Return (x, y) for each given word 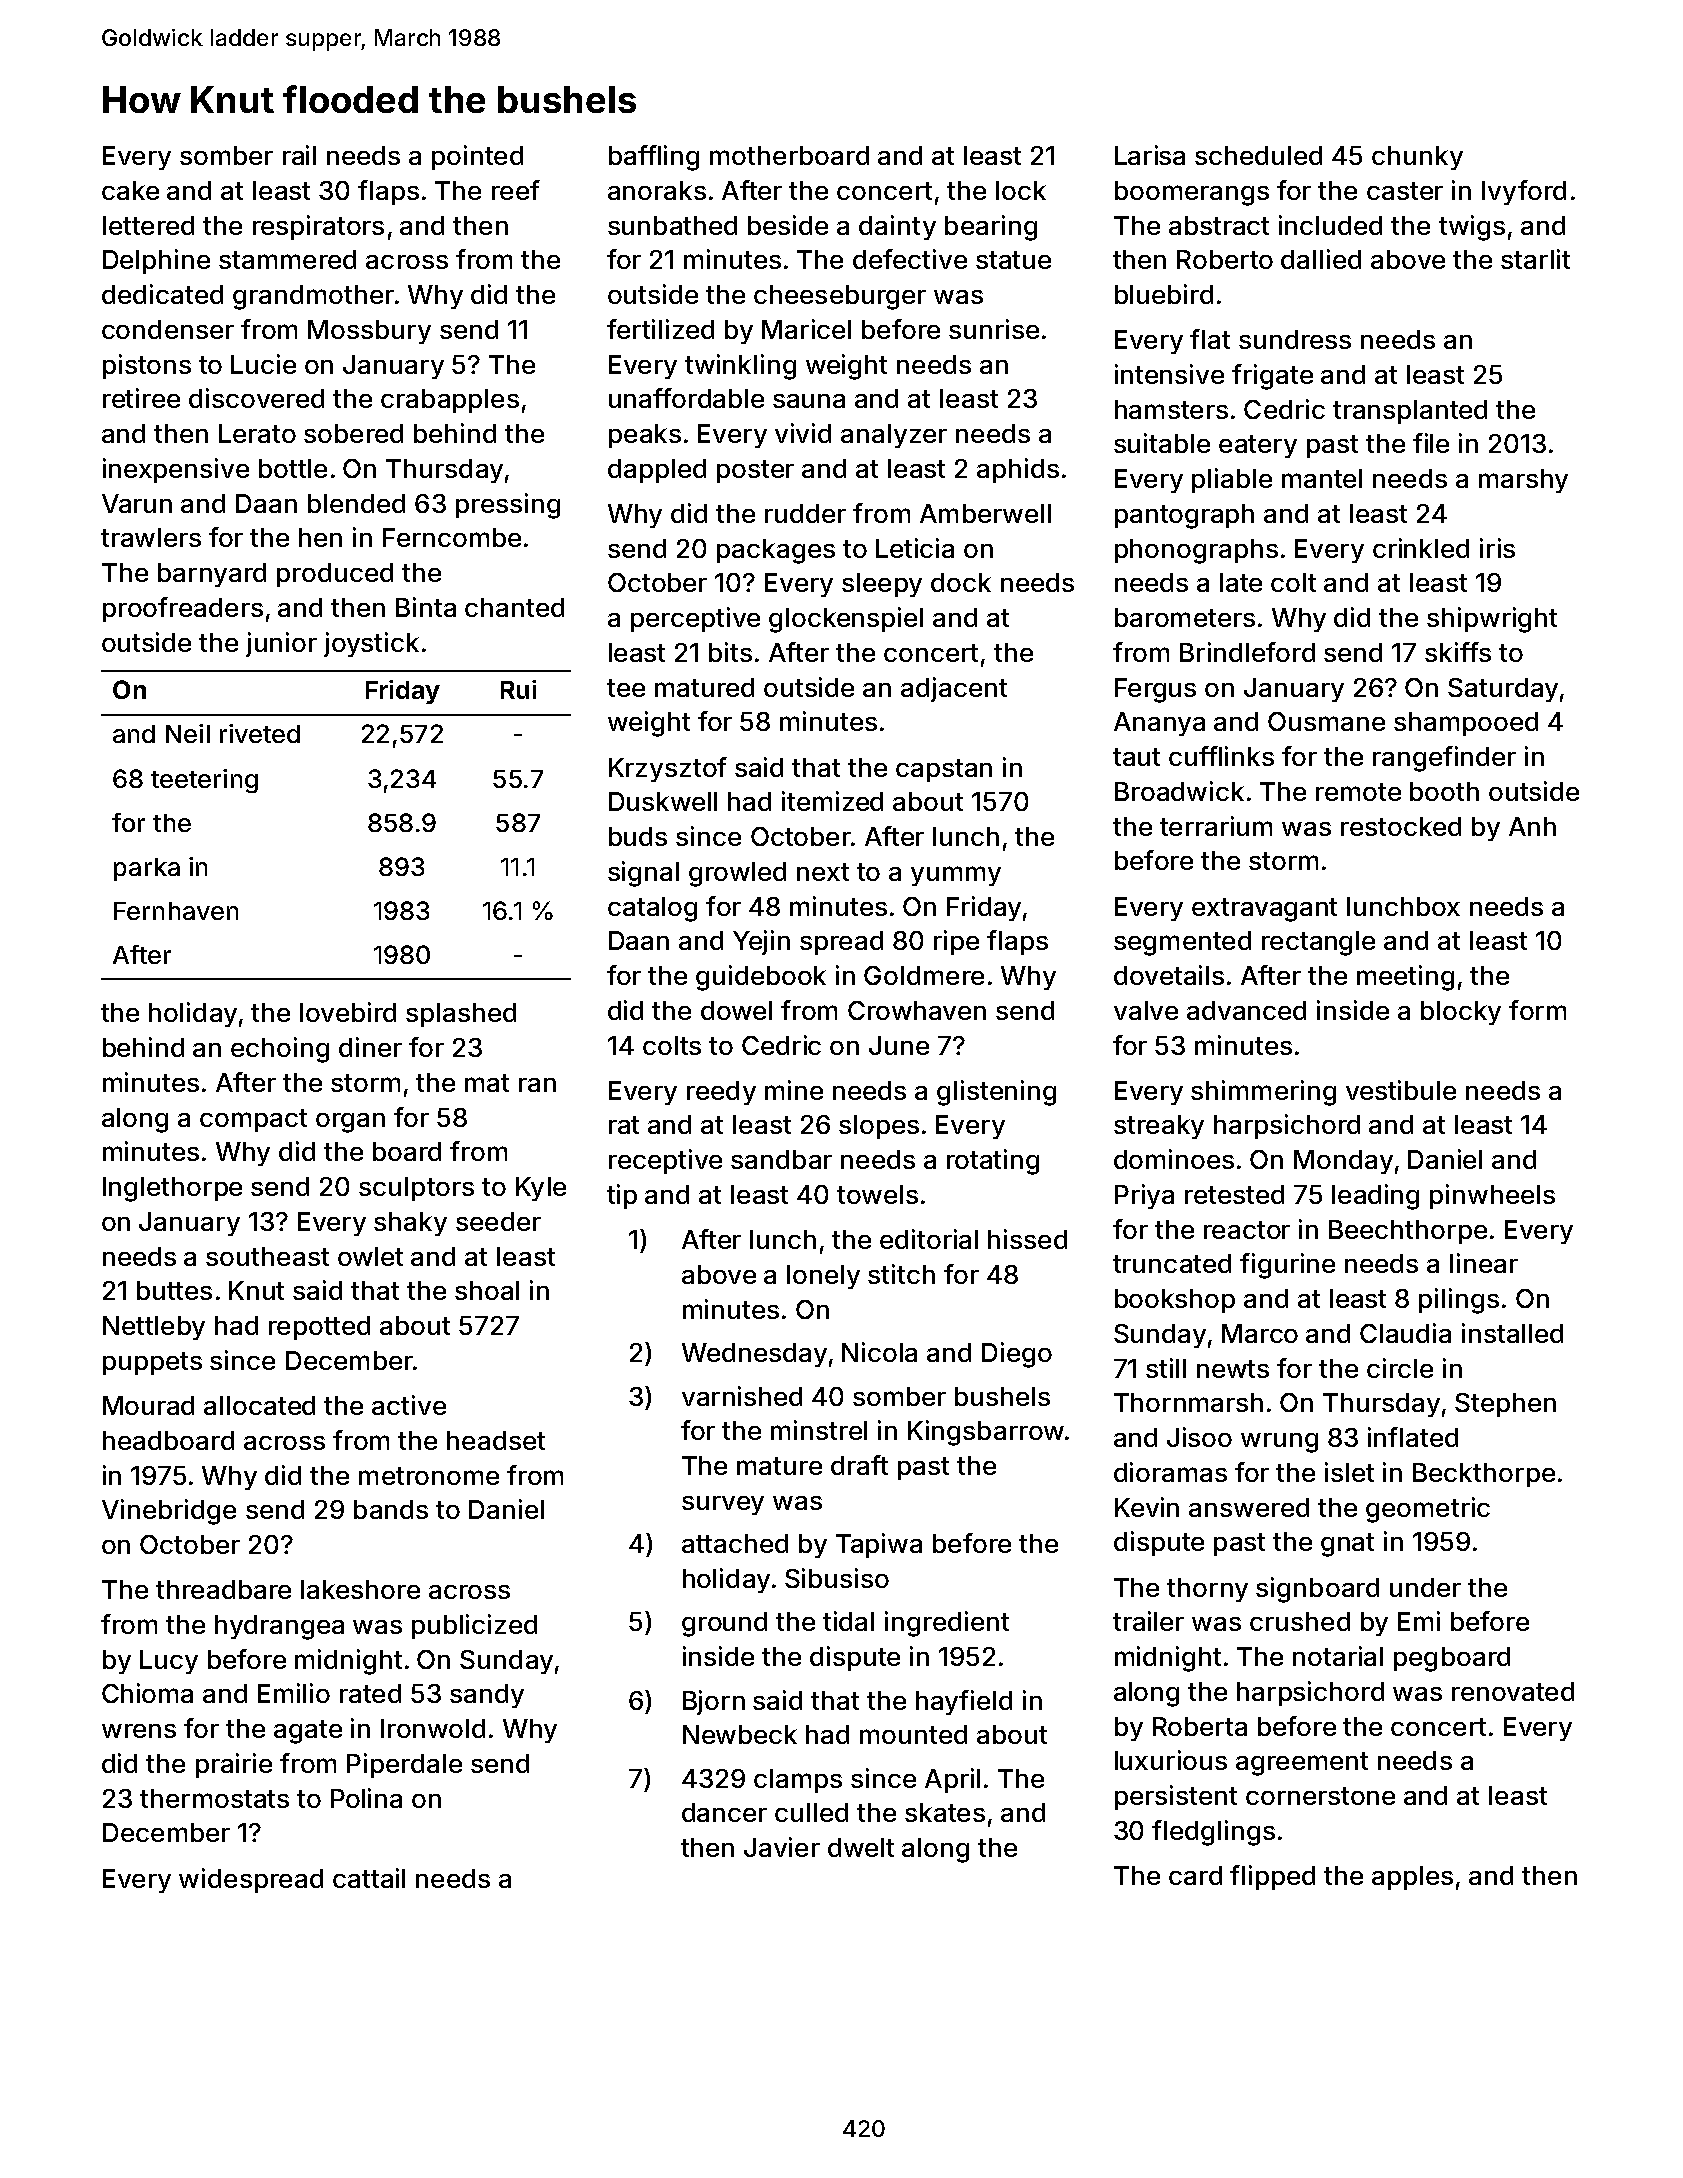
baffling (654, 158)
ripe (956, 942)
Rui (518, 689)
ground (724, 1624)
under (1425, 1587)
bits (730, 652)
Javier (782, 1847)
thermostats (214, 1798)
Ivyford (1524, 192)
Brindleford (1247, 652)
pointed (477, 157)
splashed (461, 1015)
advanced (1246, 1010)
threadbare (223, 1589)
